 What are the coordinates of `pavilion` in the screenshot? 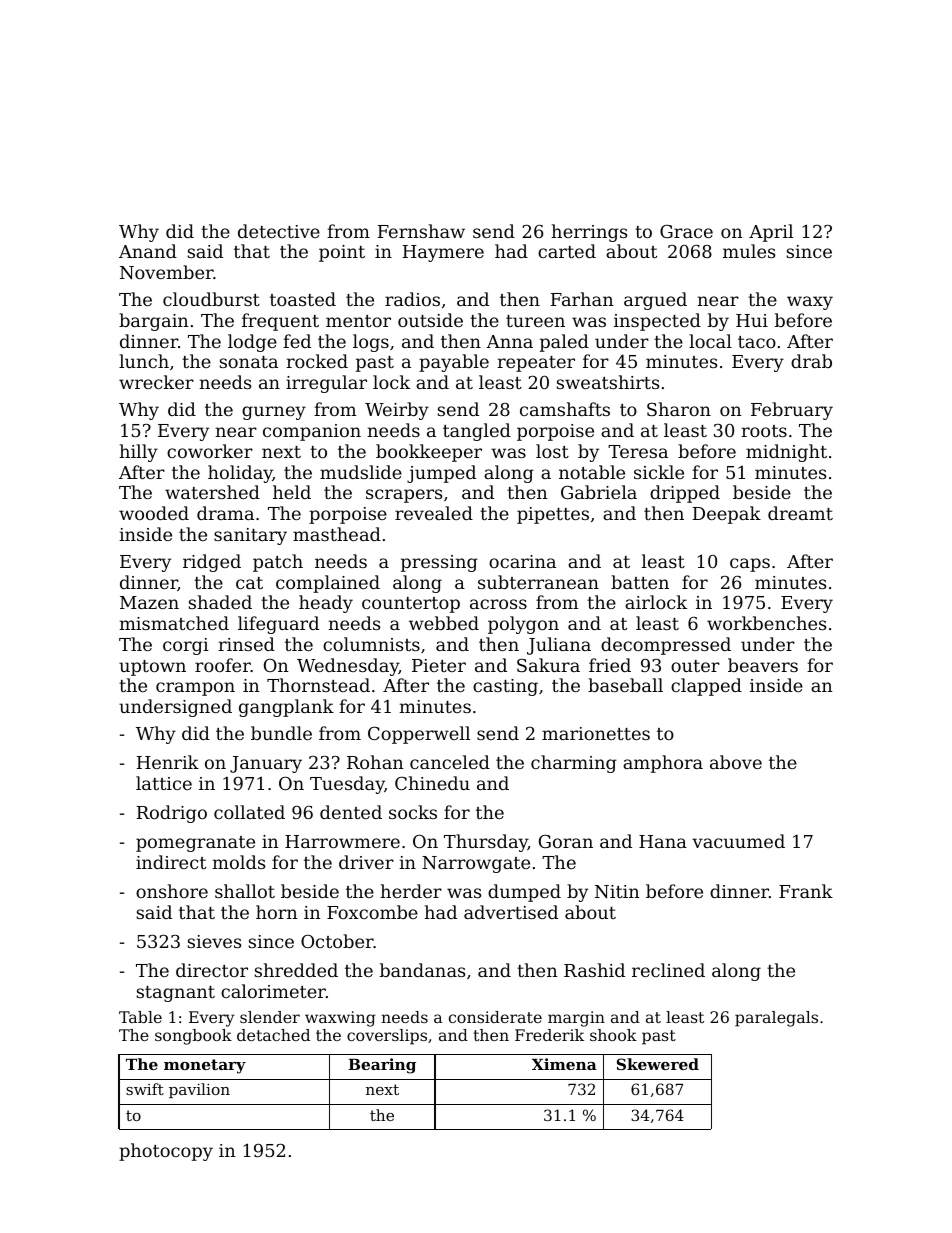 It's located at (199, 1090).
